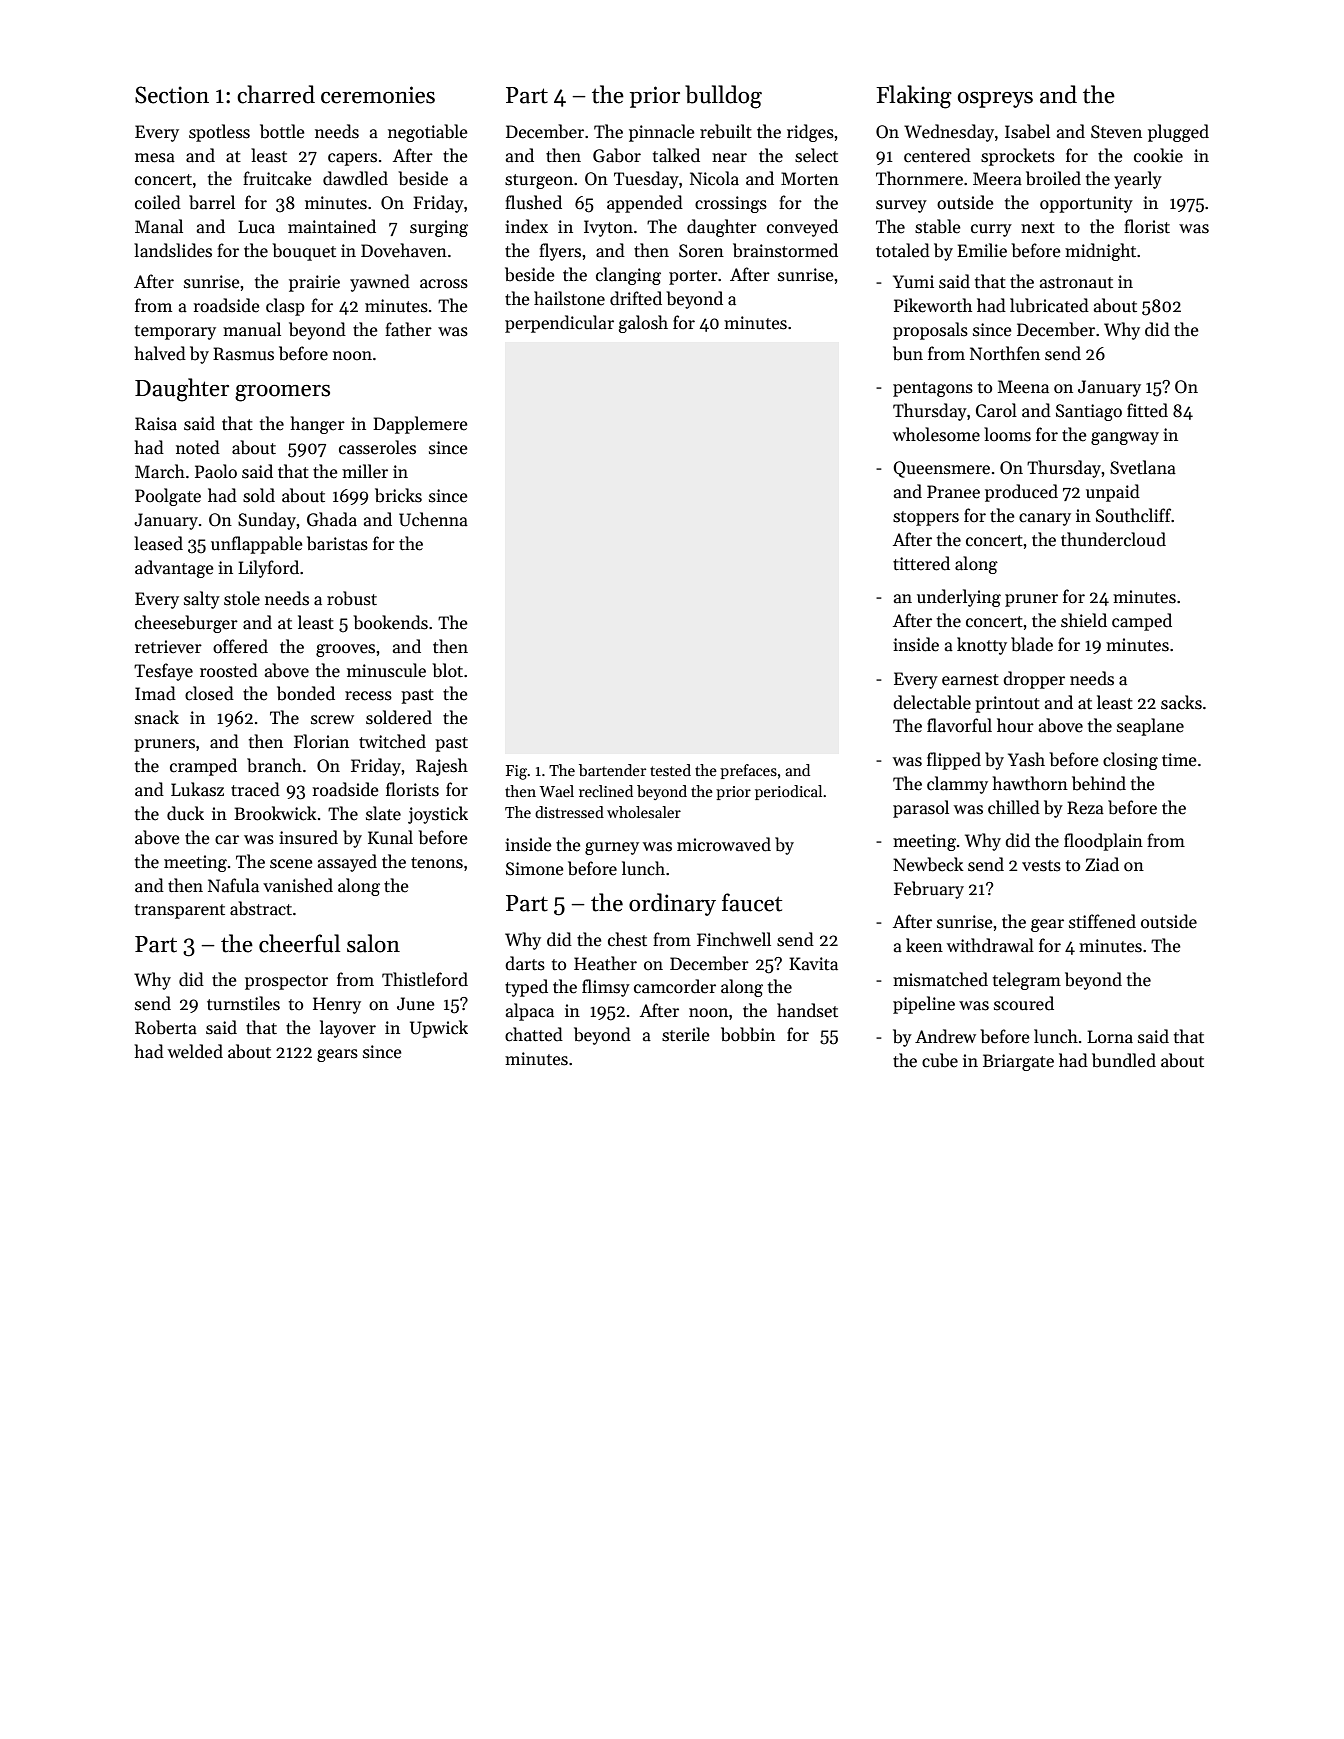  Describe the element at coordinates (378, 95) in the screenshot. I see `ceremonies` at that location.
